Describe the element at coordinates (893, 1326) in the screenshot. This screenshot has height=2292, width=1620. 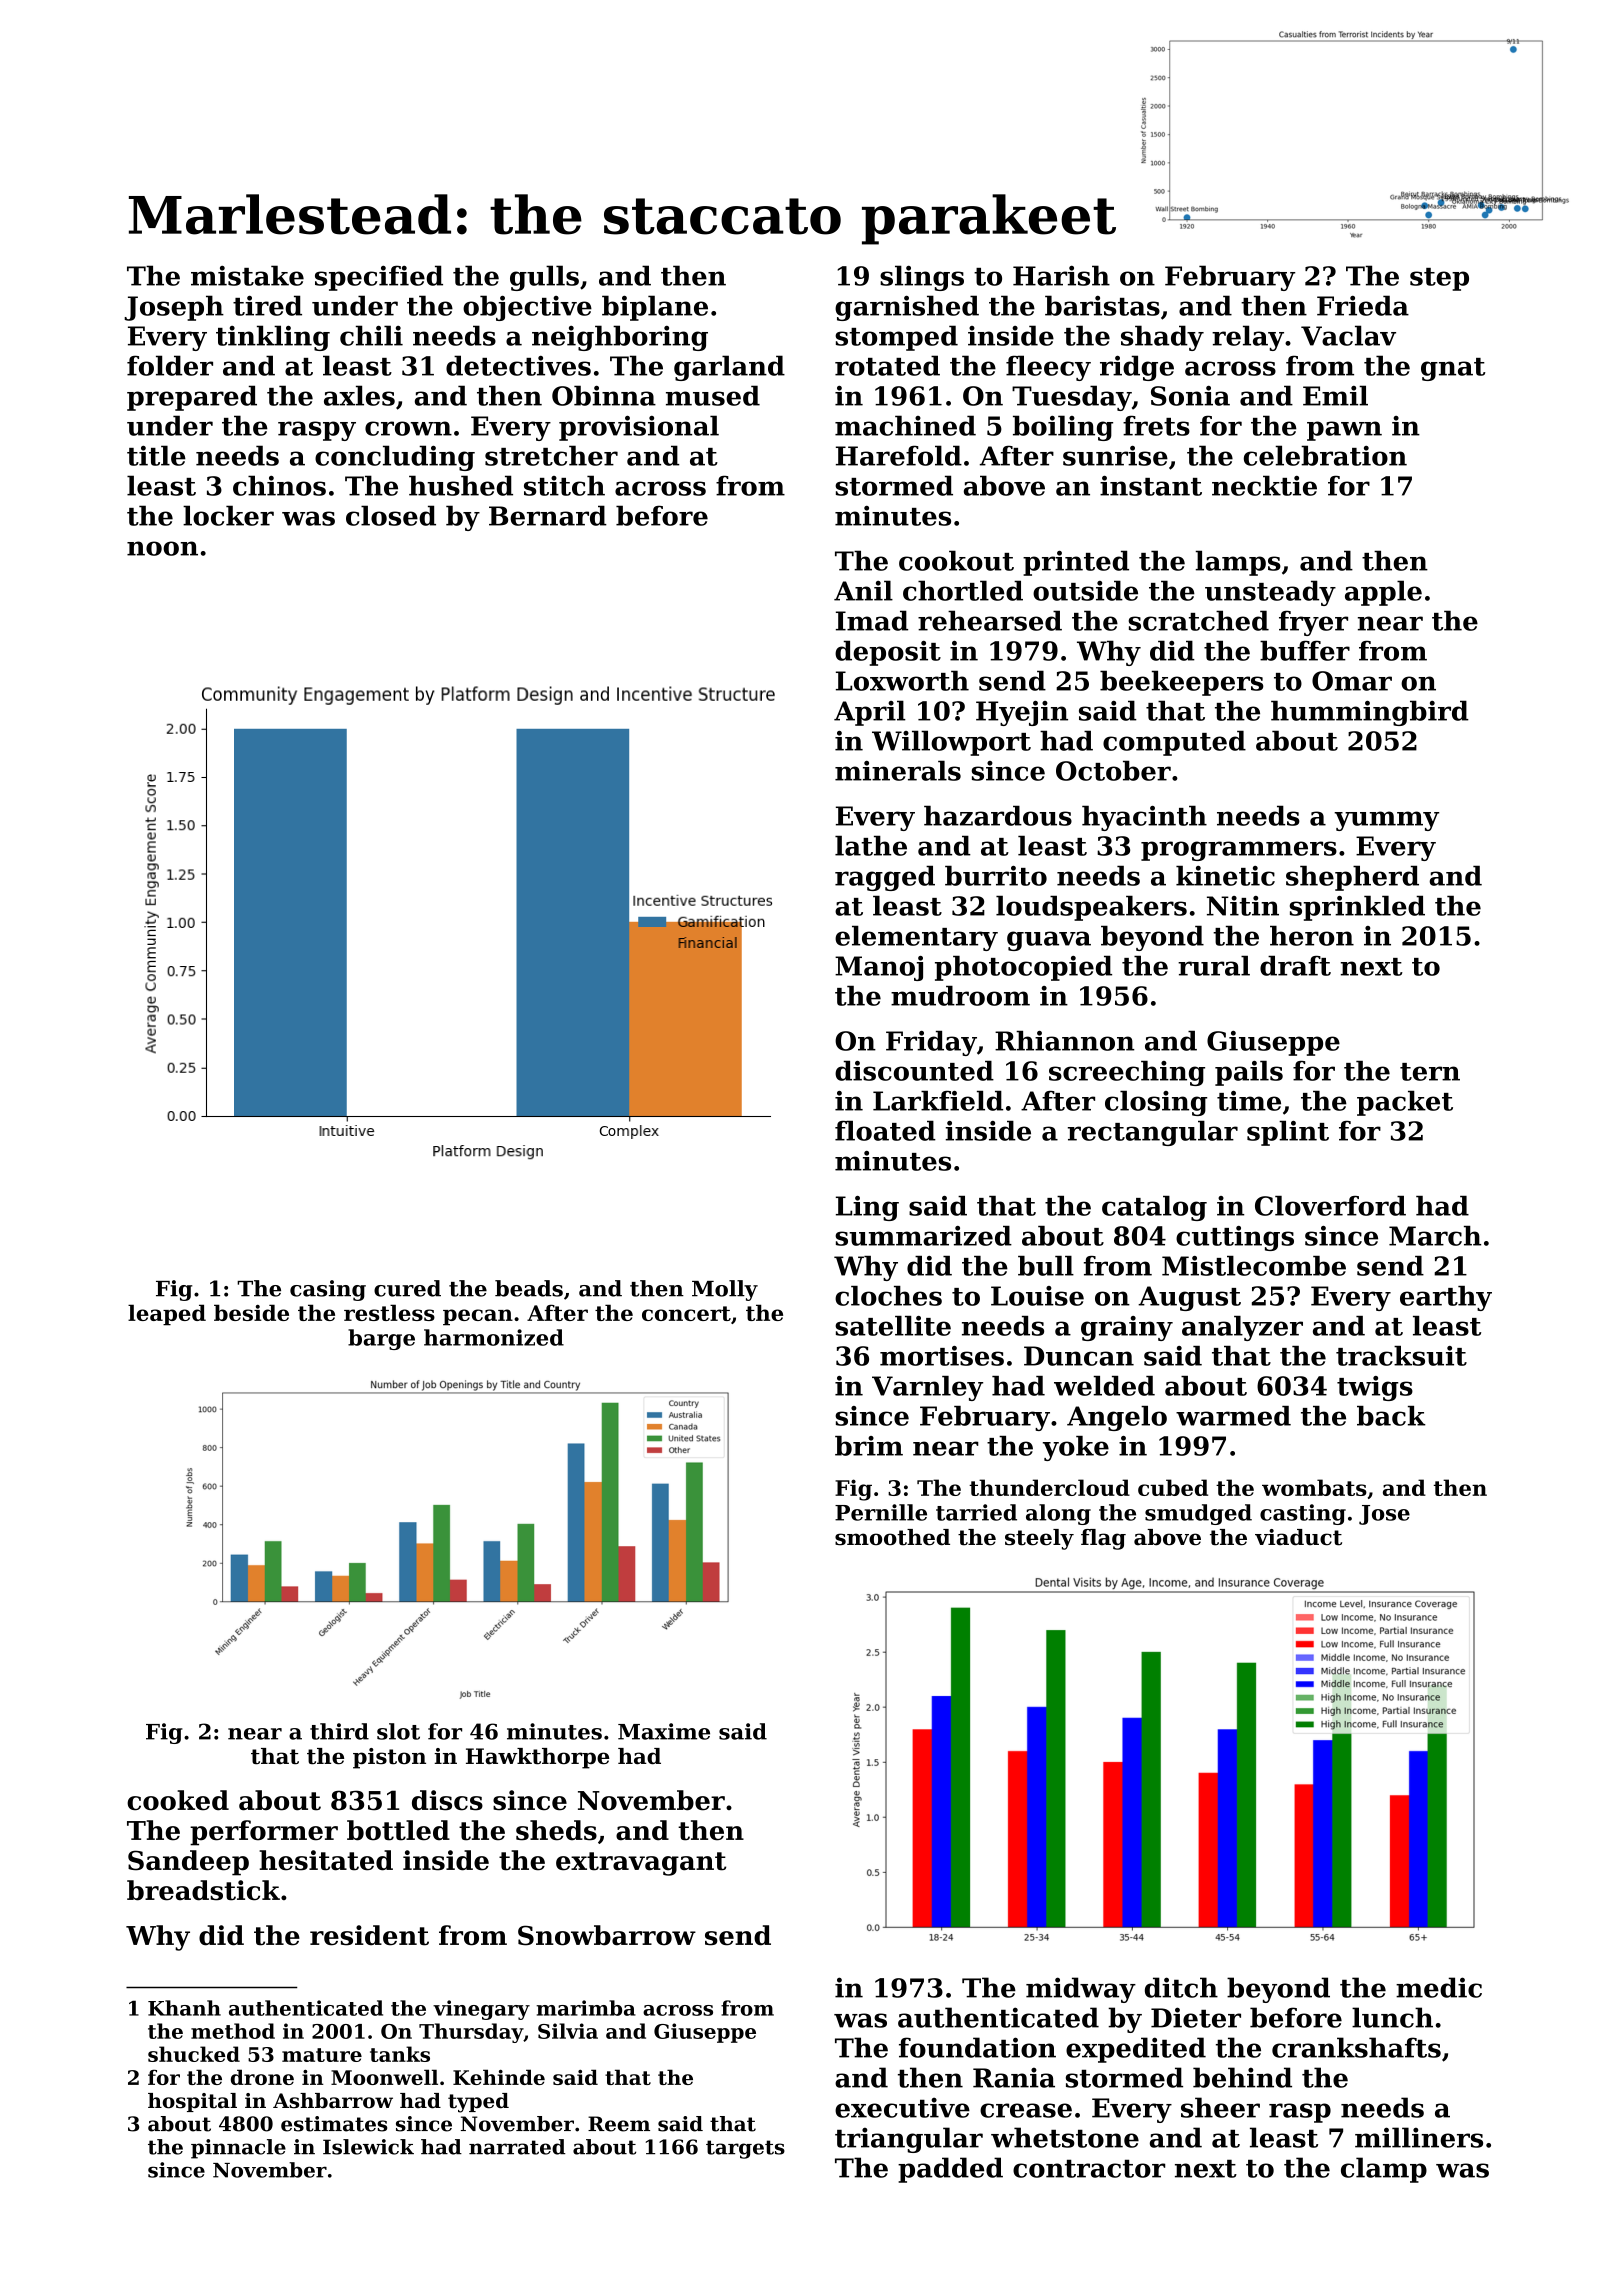
I see `satellite` at that location.
